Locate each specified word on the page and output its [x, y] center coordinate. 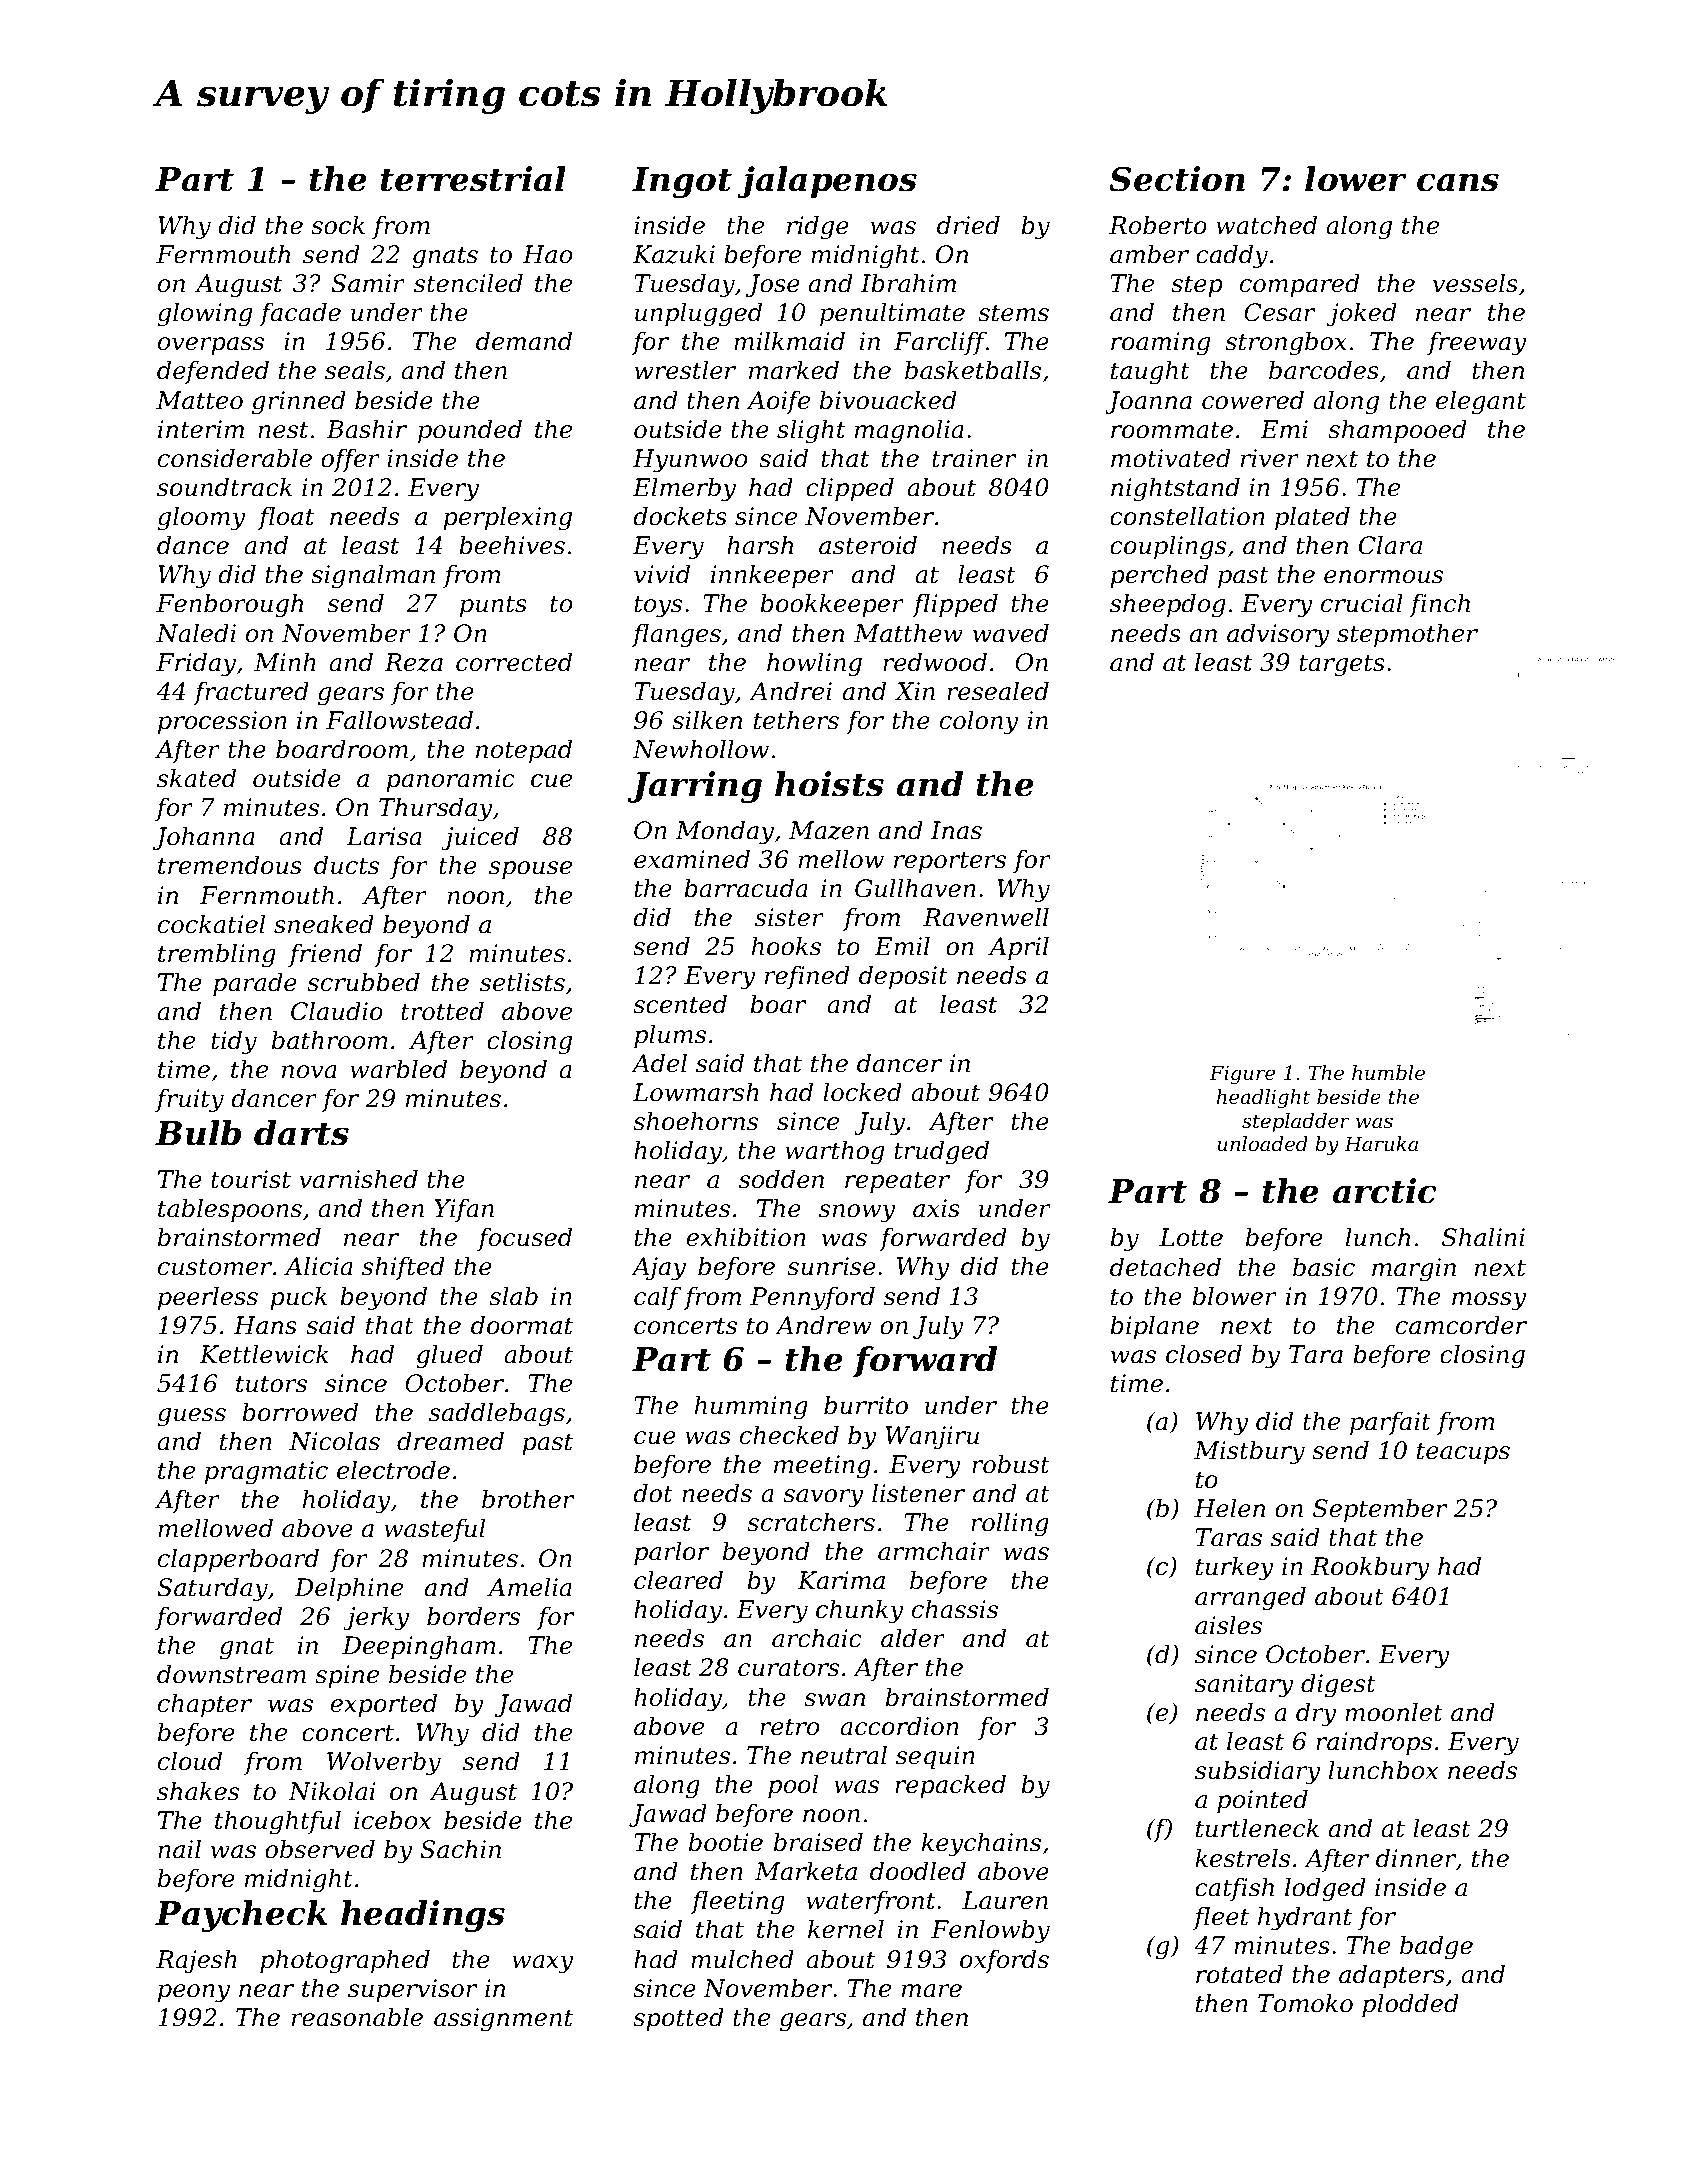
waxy [542, 1964]
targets [1342, 665]
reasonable [357, 2017]
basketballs [973, 370]
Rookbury [1370, 1568]
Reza [413, 662]
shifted [403, 1268]
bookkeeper [832, 605]
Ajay [658, 1269]
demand [524, 341]
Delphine [348, 1589]
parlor [671, 1553]
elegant [1481, 402]
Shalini [1483, 1237]
